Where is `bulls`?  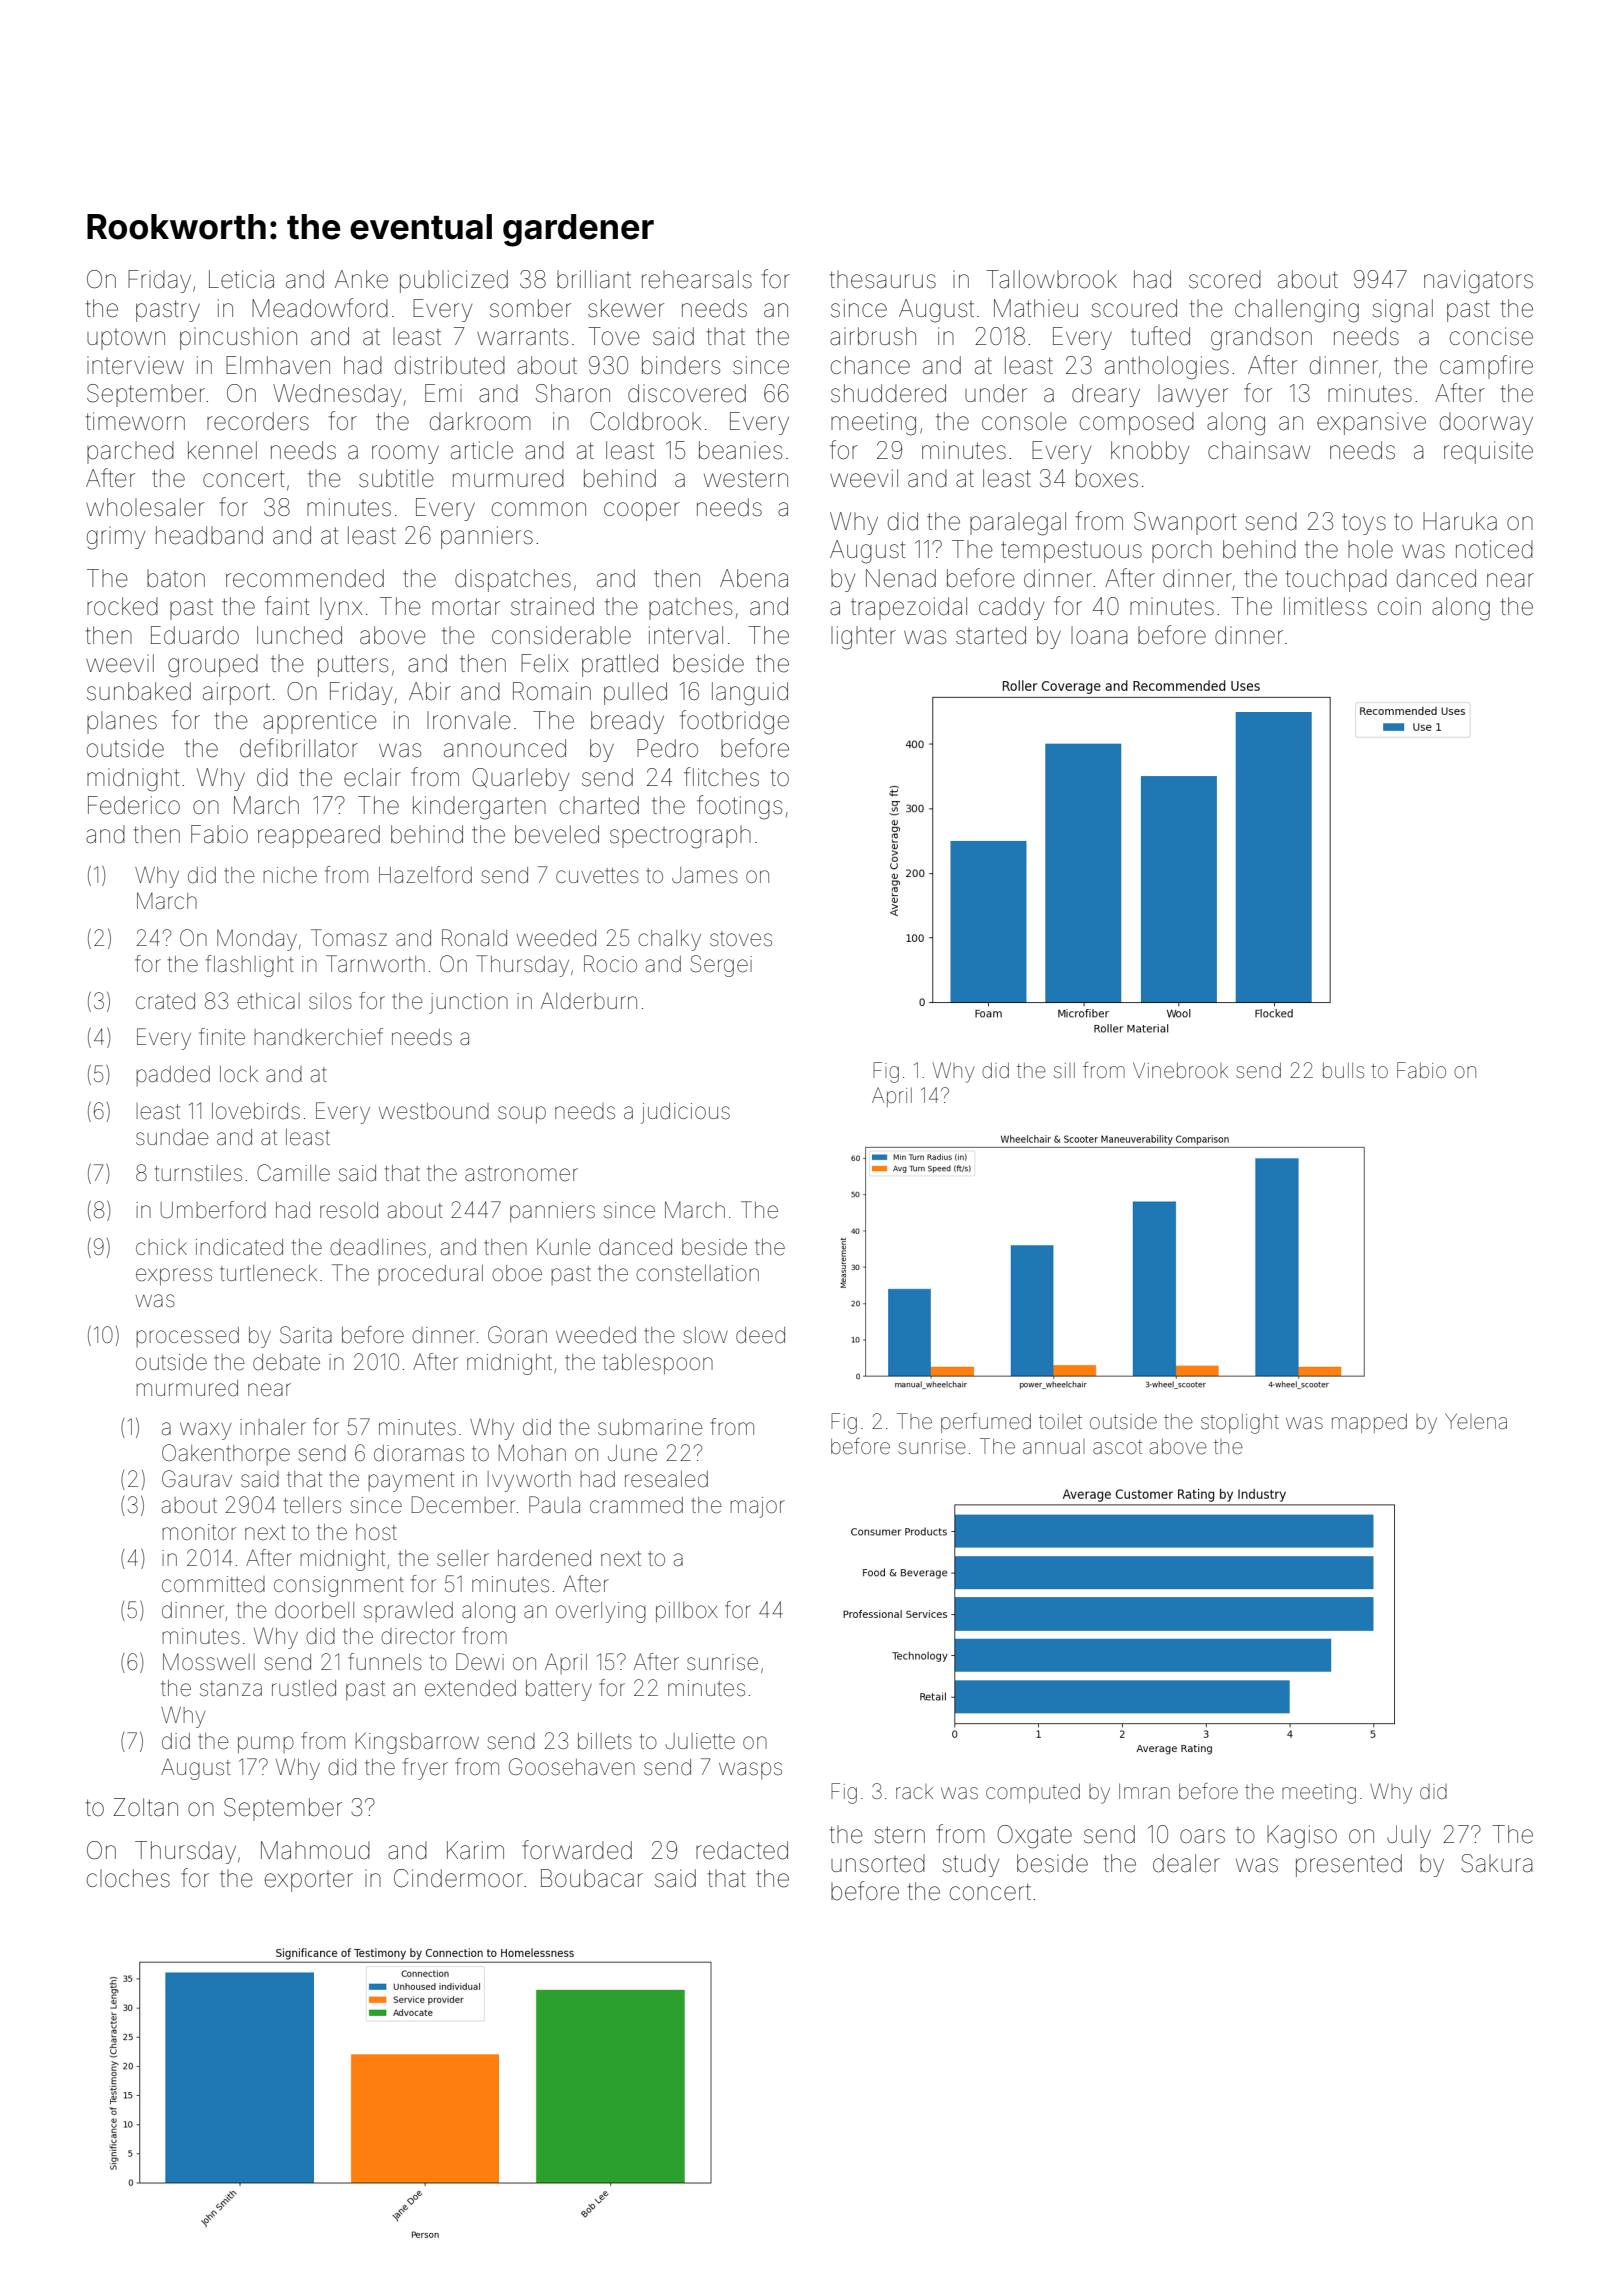 bulls is located at coordinates (1343, 1070).
